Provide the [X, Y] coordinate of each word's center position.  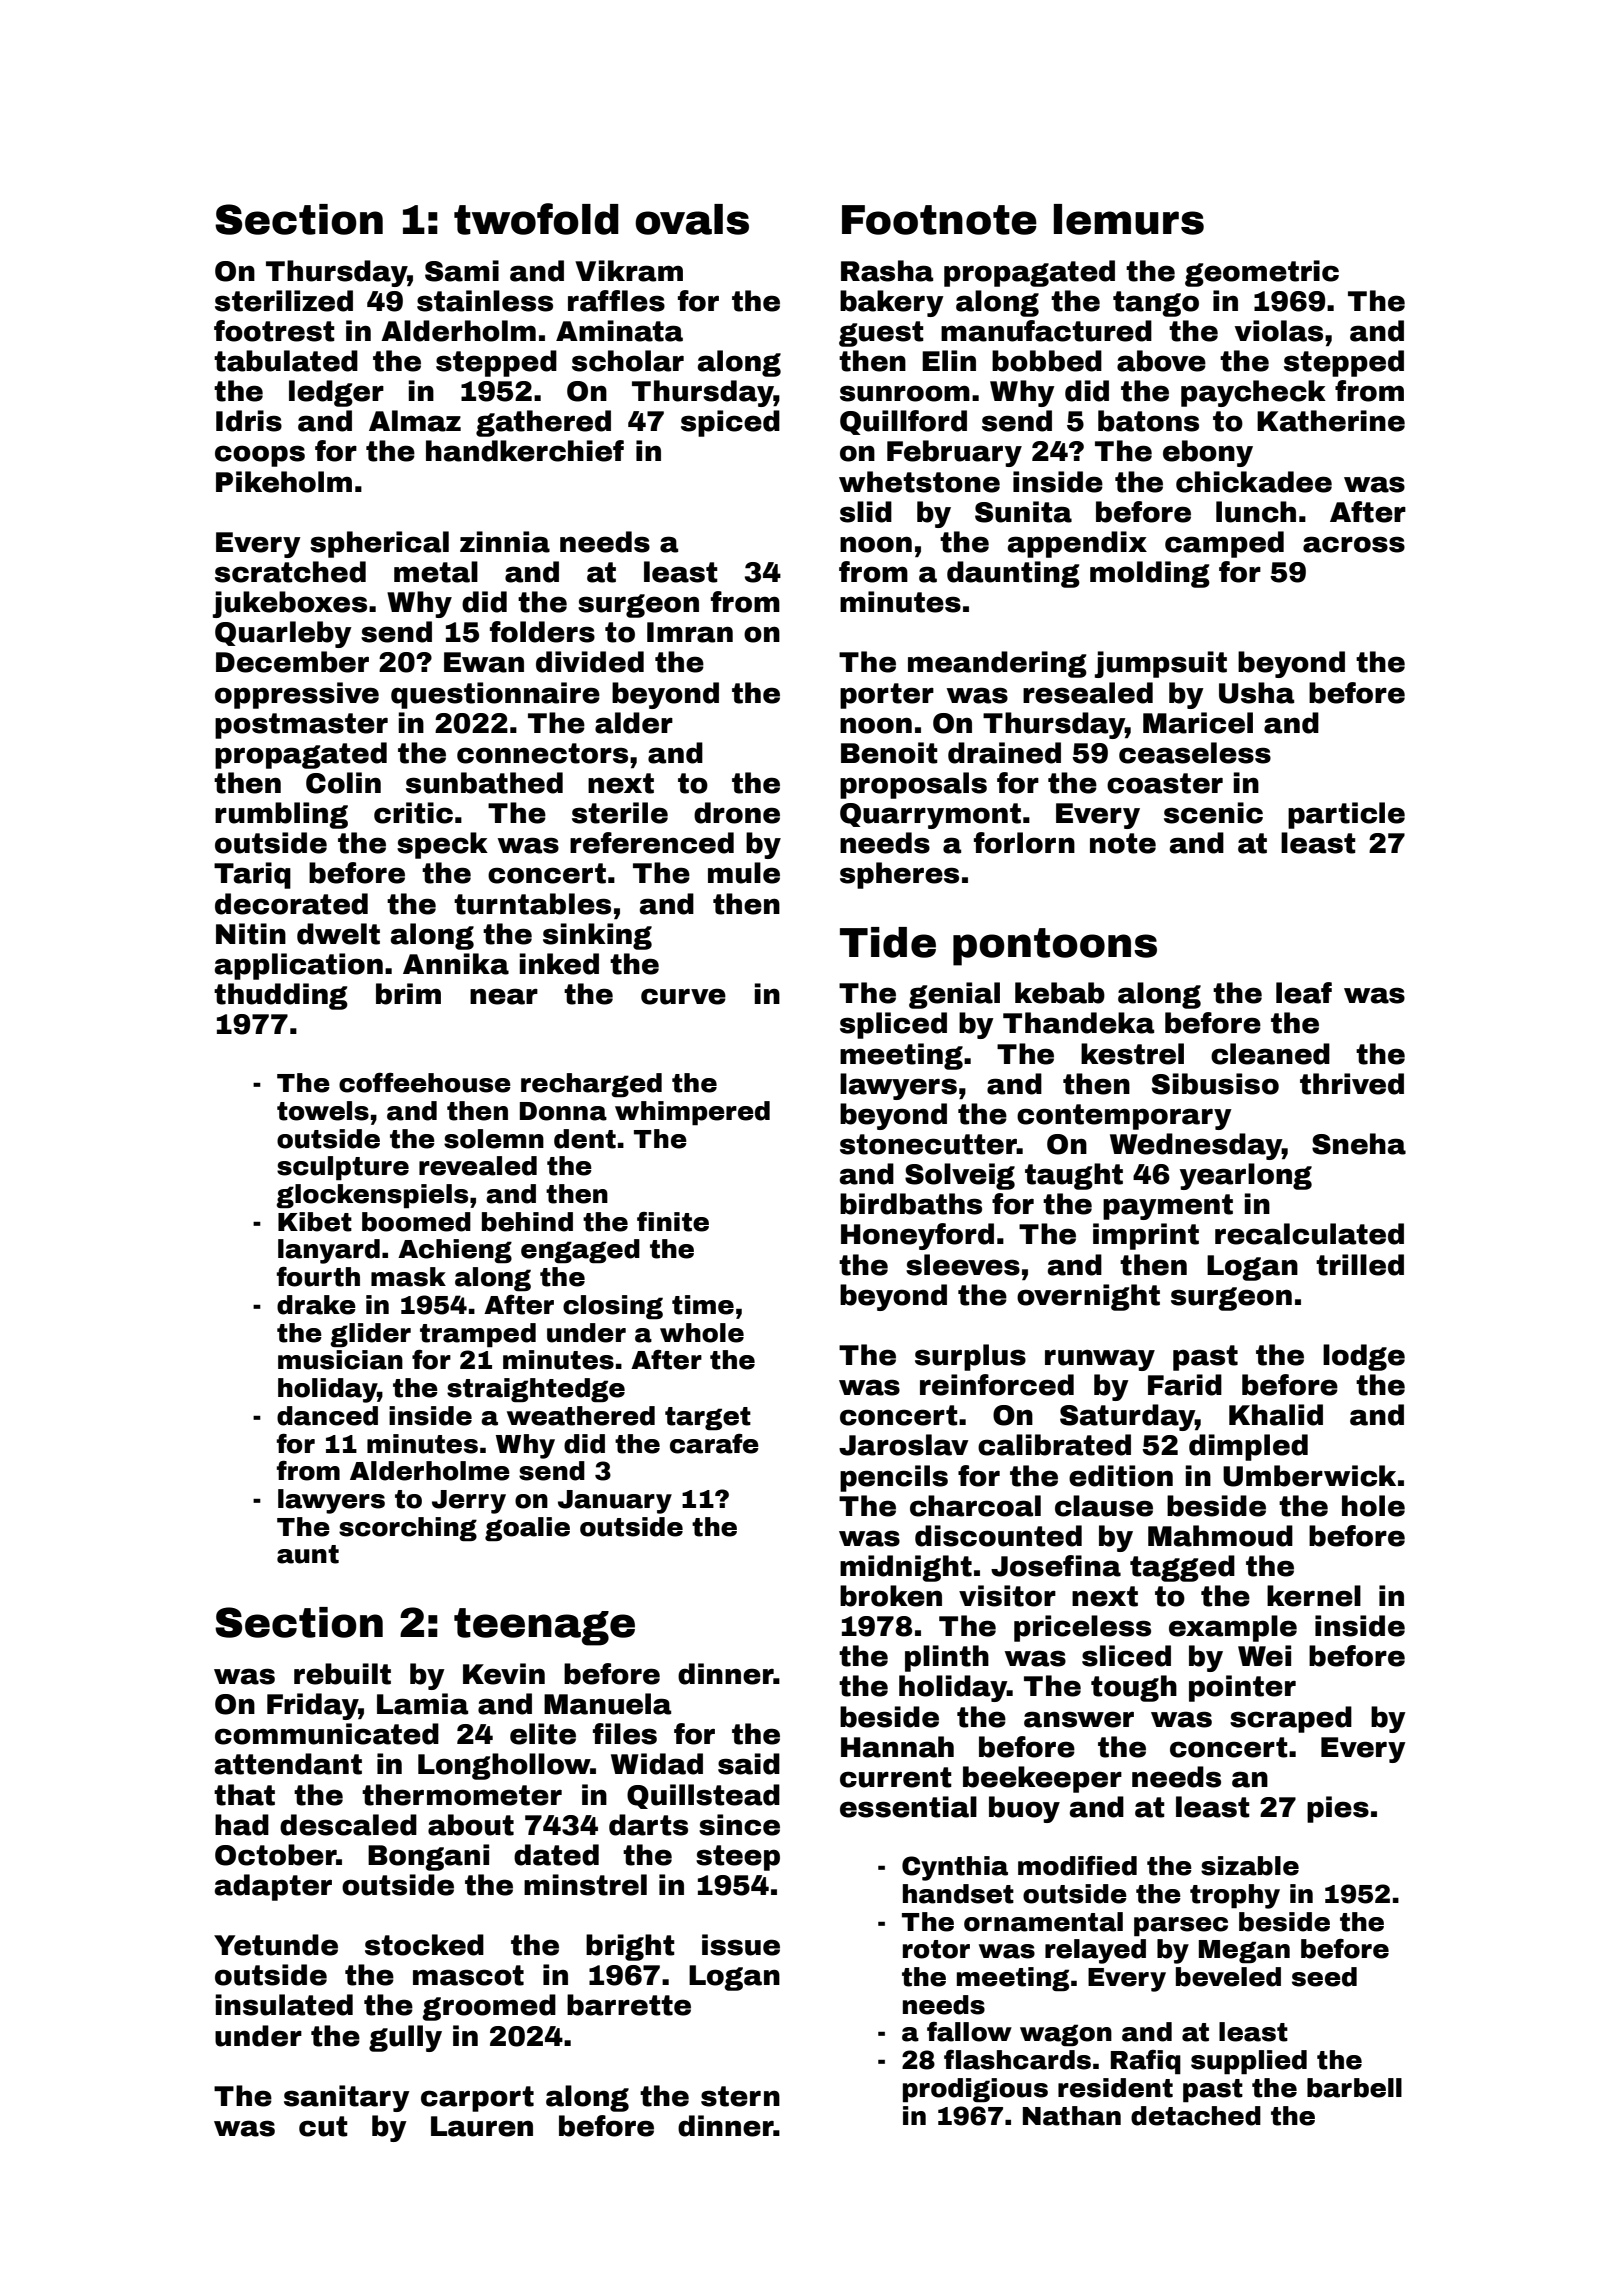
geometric [1262, 273]
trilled [1360, 1265]
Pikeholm [284, 482]
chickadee [1254, 482]
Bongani [428, 1857]
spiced [730, 423]
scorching [408, 1529]
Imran [690, 632]
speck [442, 845]
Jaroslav [904, 1445]
